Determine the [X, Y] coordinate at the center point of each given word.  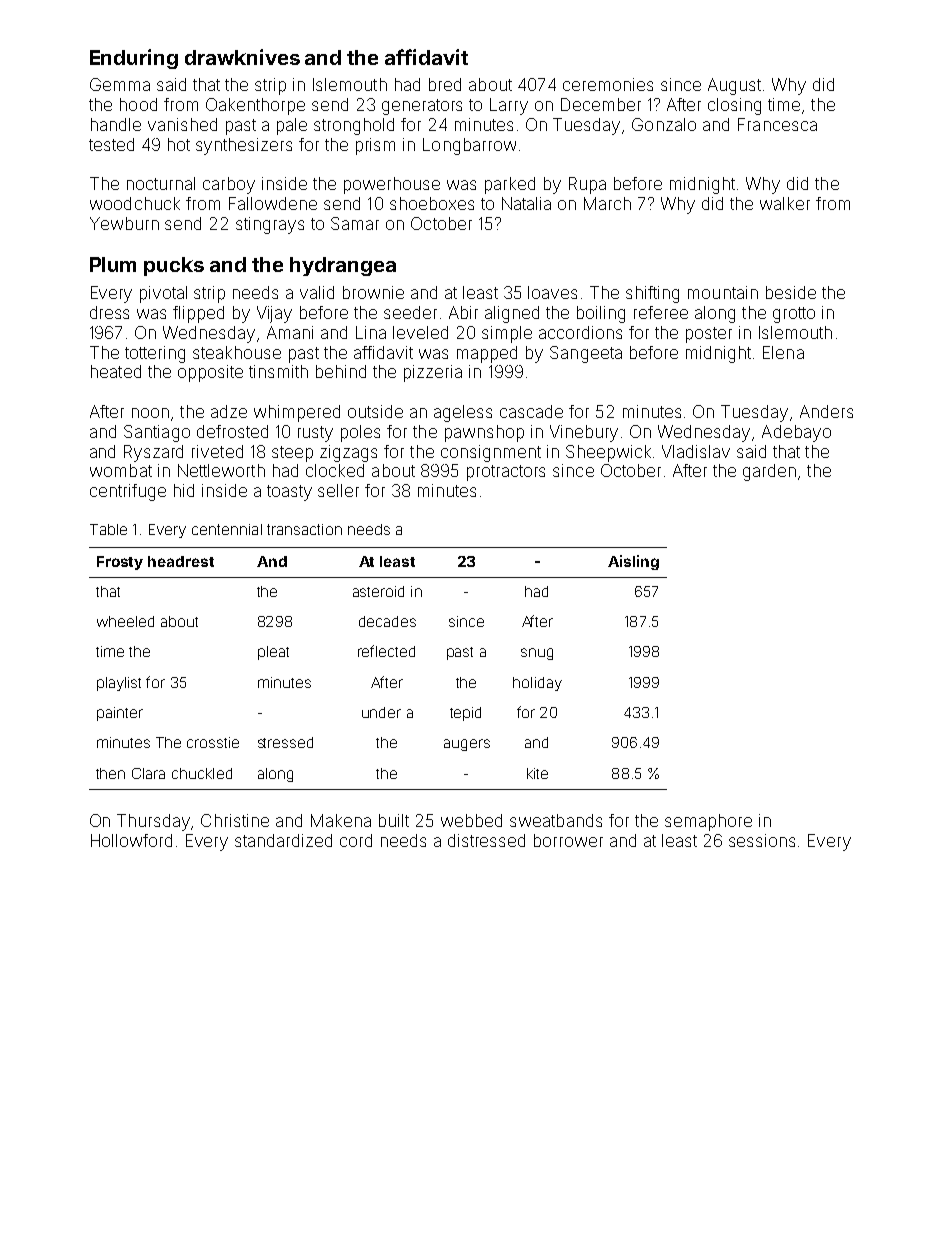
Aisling [633, 562]
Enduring [134, 59]
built [394, 820]
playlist [119, 684]
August [734, 86]
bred [445, 84]
